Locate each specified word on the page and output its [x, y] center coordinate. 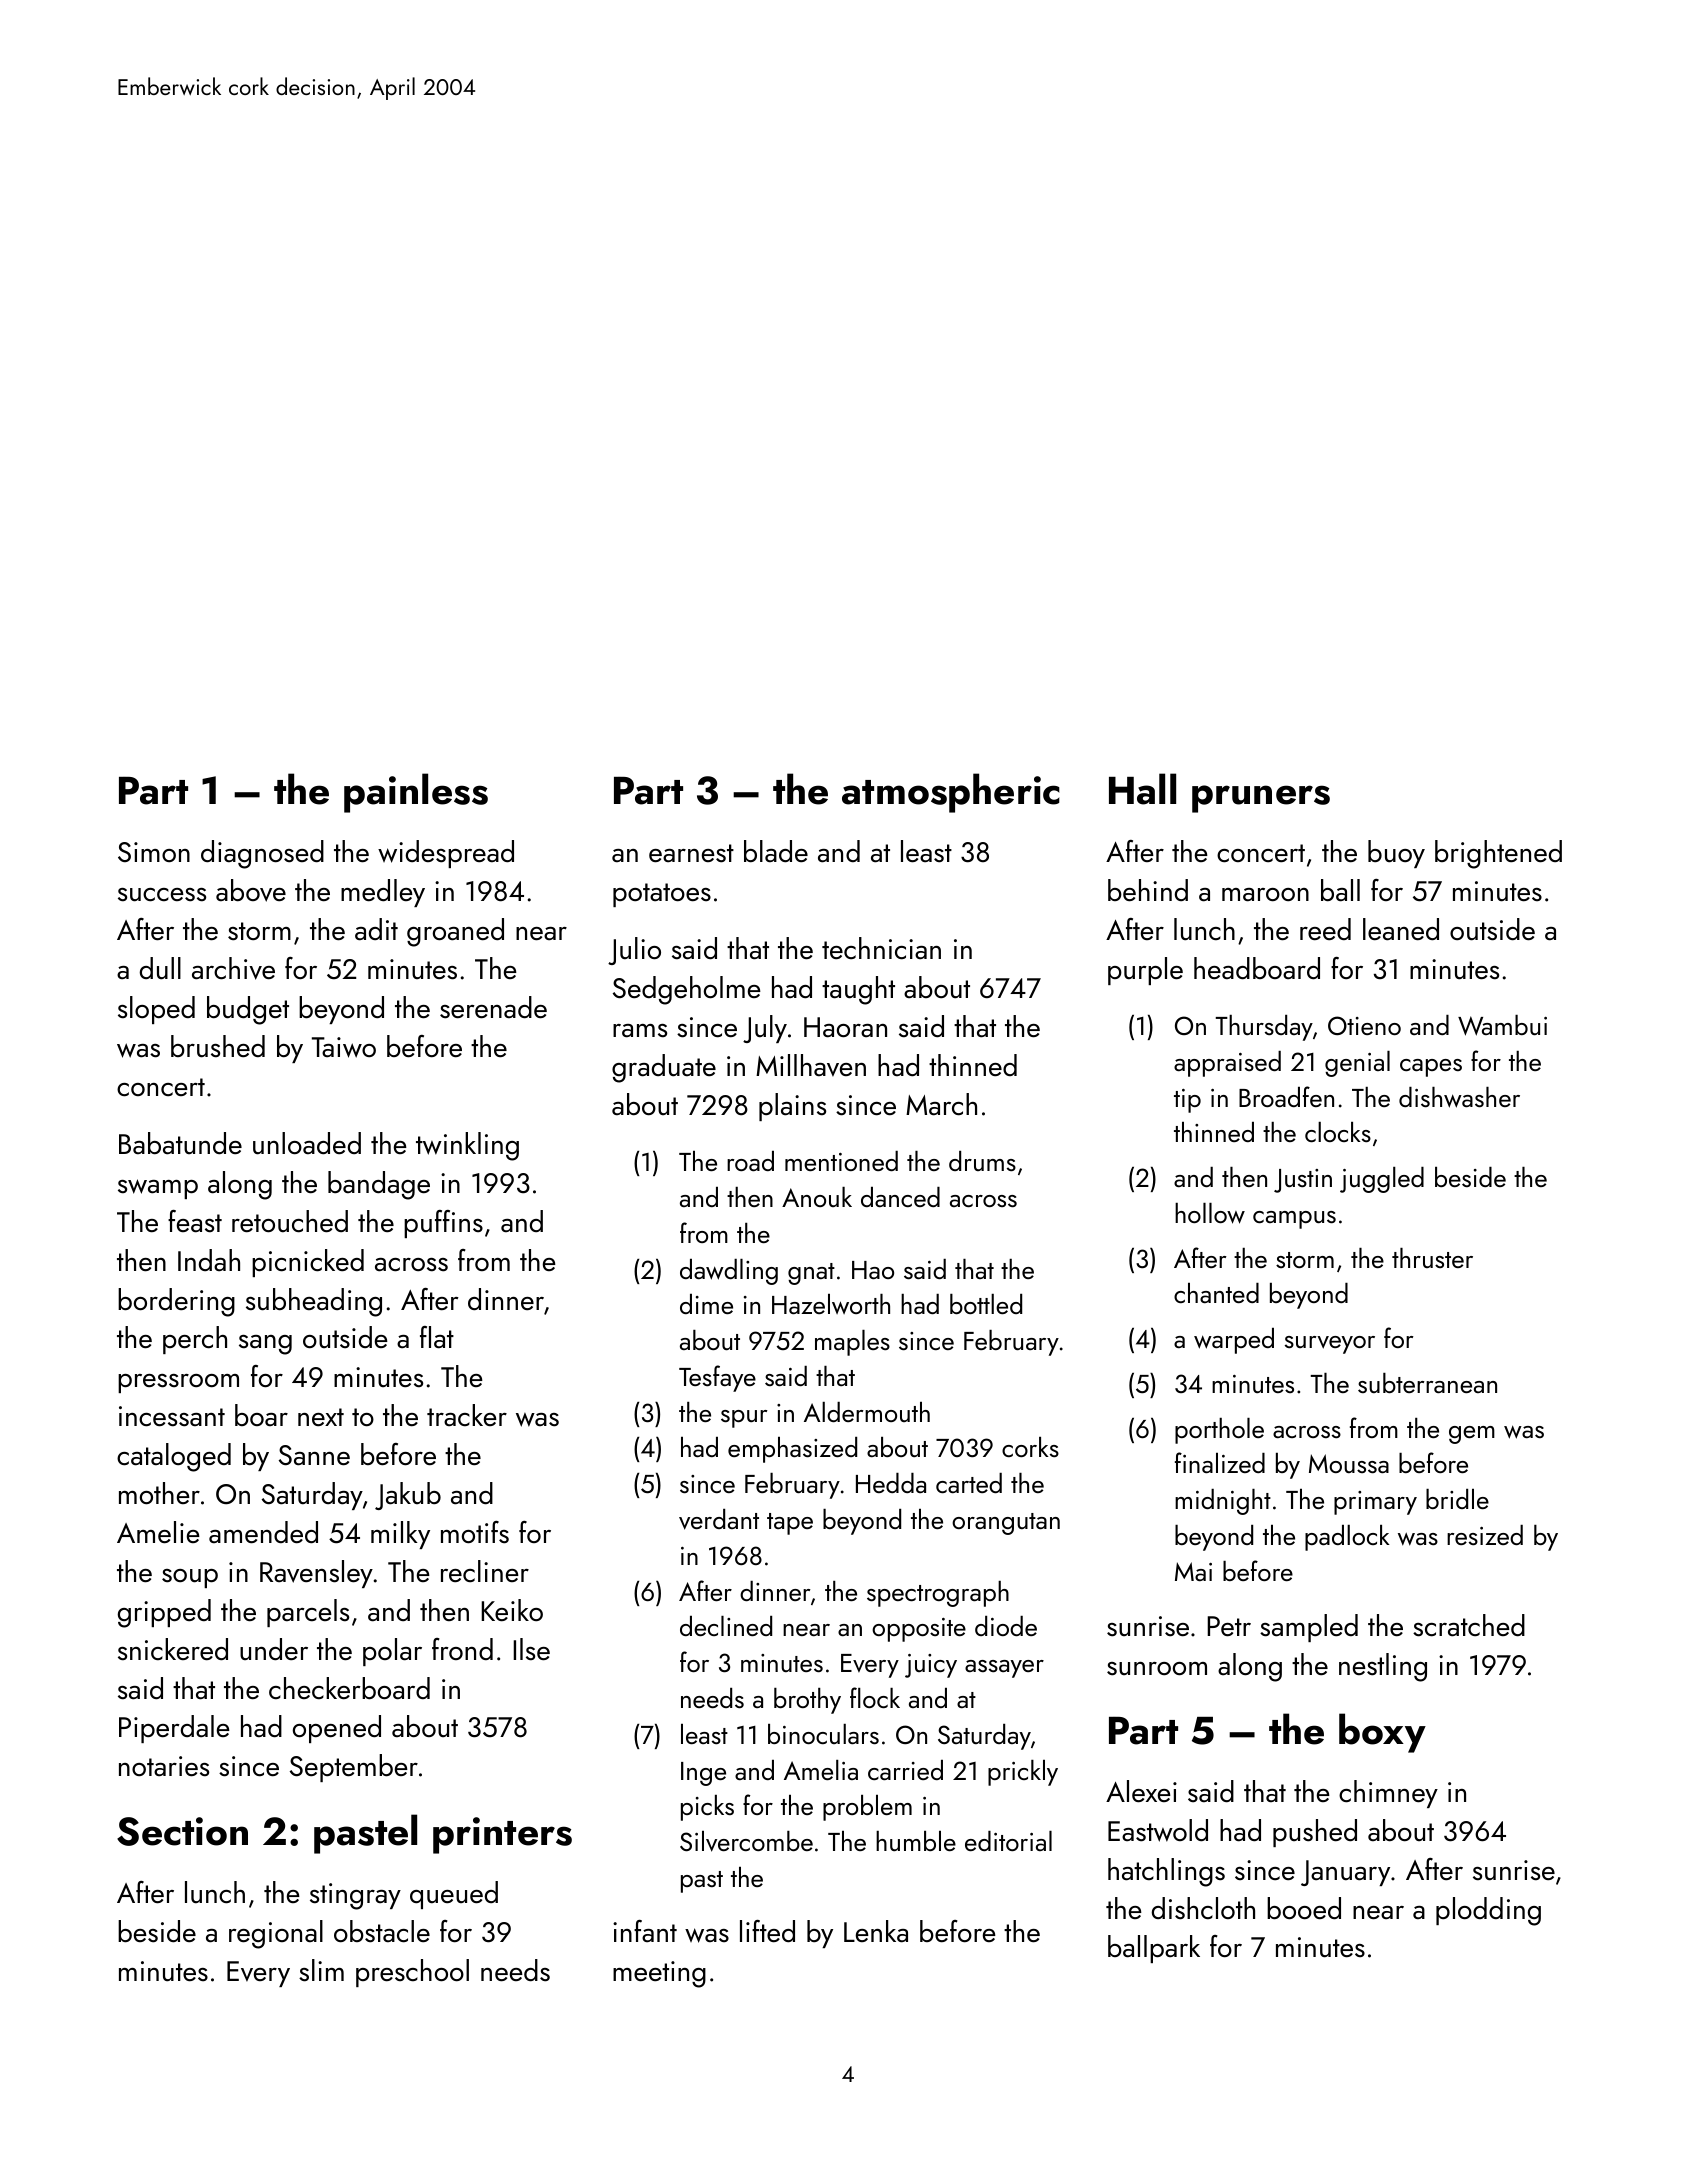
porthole [1219, 1431]
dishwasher [1459, 1097]
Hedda [891, 1483]
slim [321, 1970]
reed [1325, 929]
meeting [659, 1974]
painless [416, 793]
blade [776, 851]
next [321, 1417]
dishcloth [1203, 1908]
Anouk [817, 1197]
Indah [209, 1260]
